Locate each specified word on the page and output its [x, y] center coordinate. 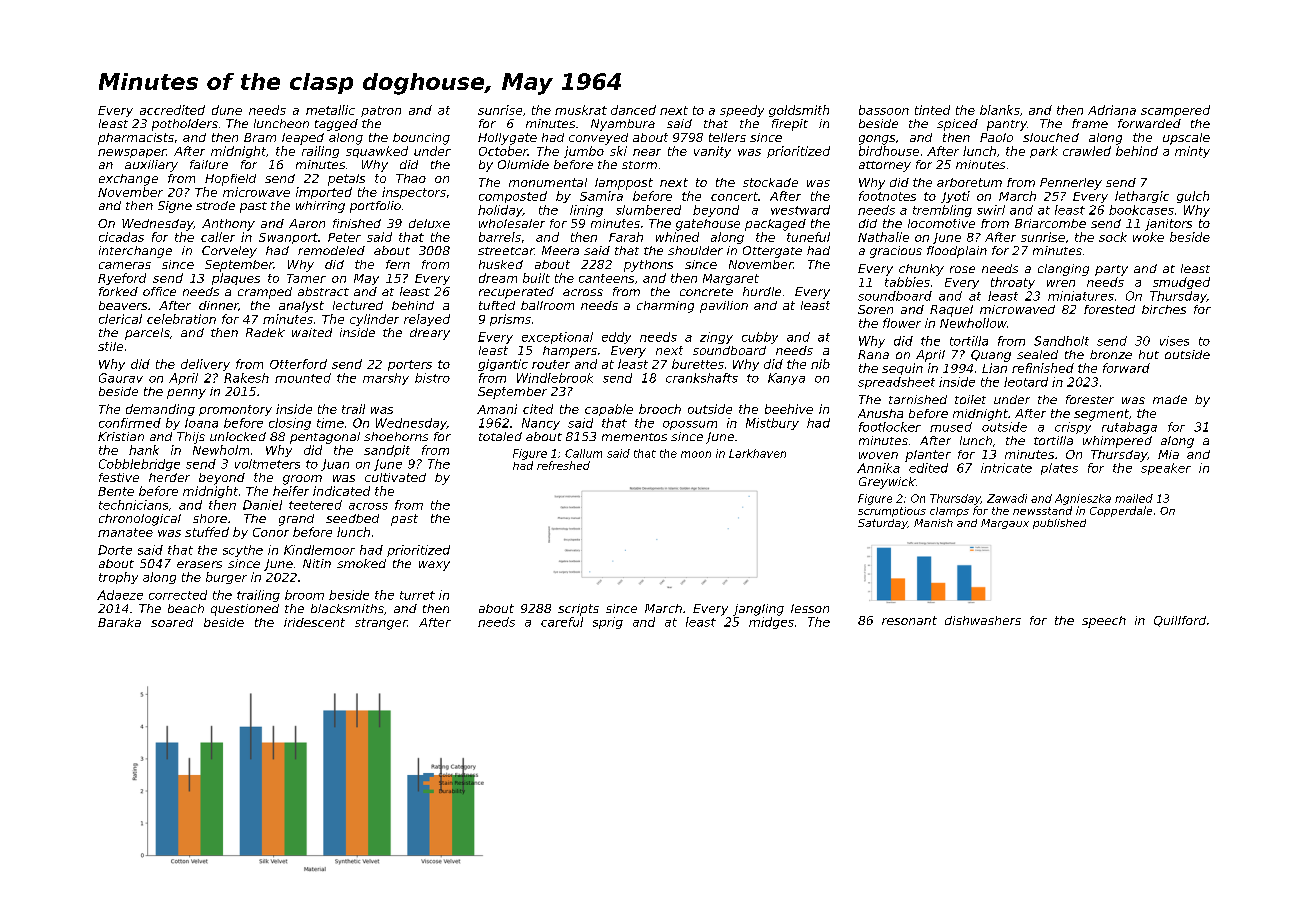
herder [169, 477]
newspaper [132, 153]
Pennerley [1071, 184]
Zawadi [1007, 498]
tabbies [907, 282]
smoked [361, 563]
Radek [265, 332]
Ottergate [772, 252]
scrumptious [892, 512]
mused [951, 427]
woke [1148, 237]
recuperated [516, 293]
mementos [634, 437]
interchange [135, 252]
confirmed [130, 423]
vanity [712, 152]
